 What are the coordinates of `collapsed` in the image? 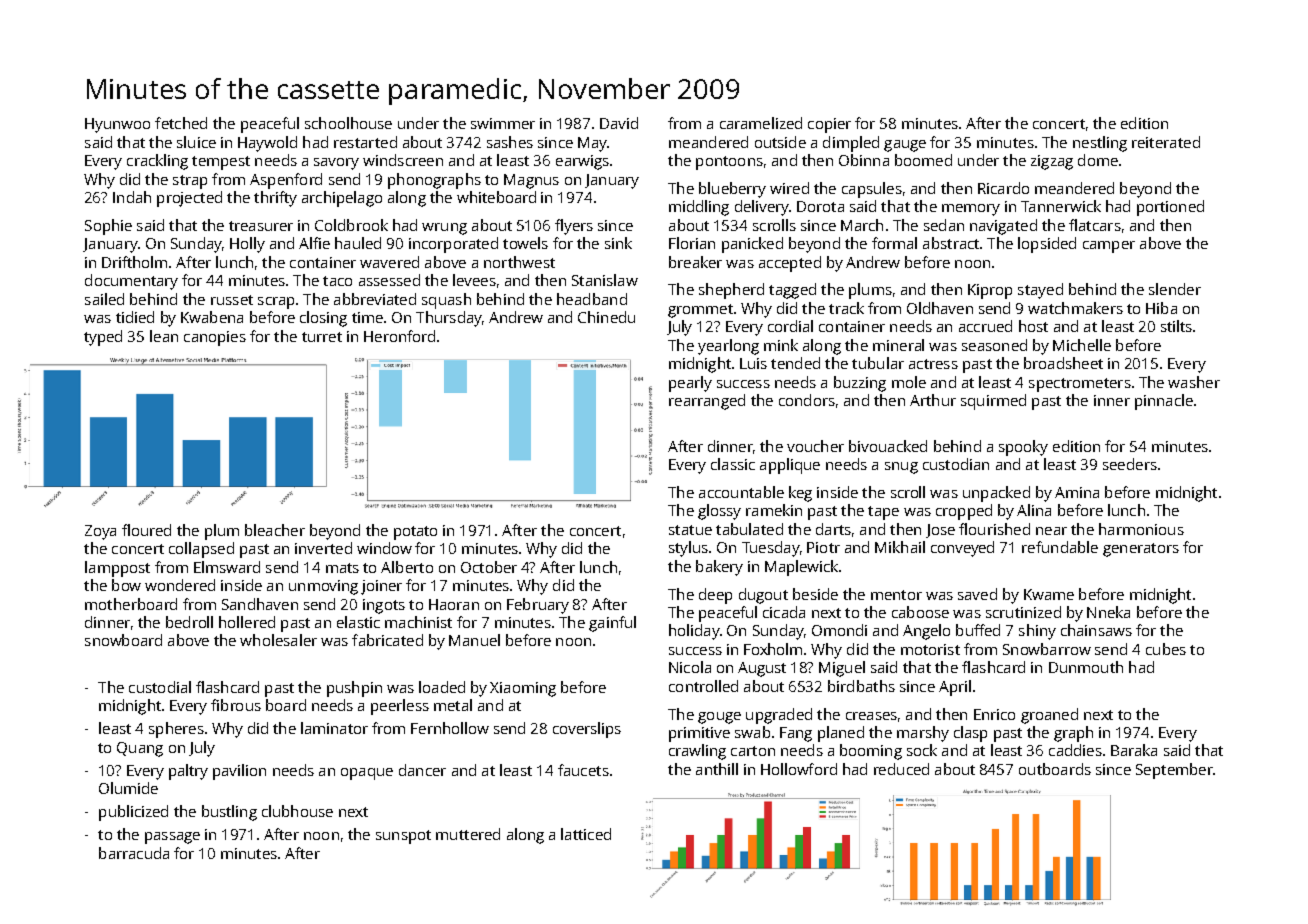 It's located at (201, 550).
